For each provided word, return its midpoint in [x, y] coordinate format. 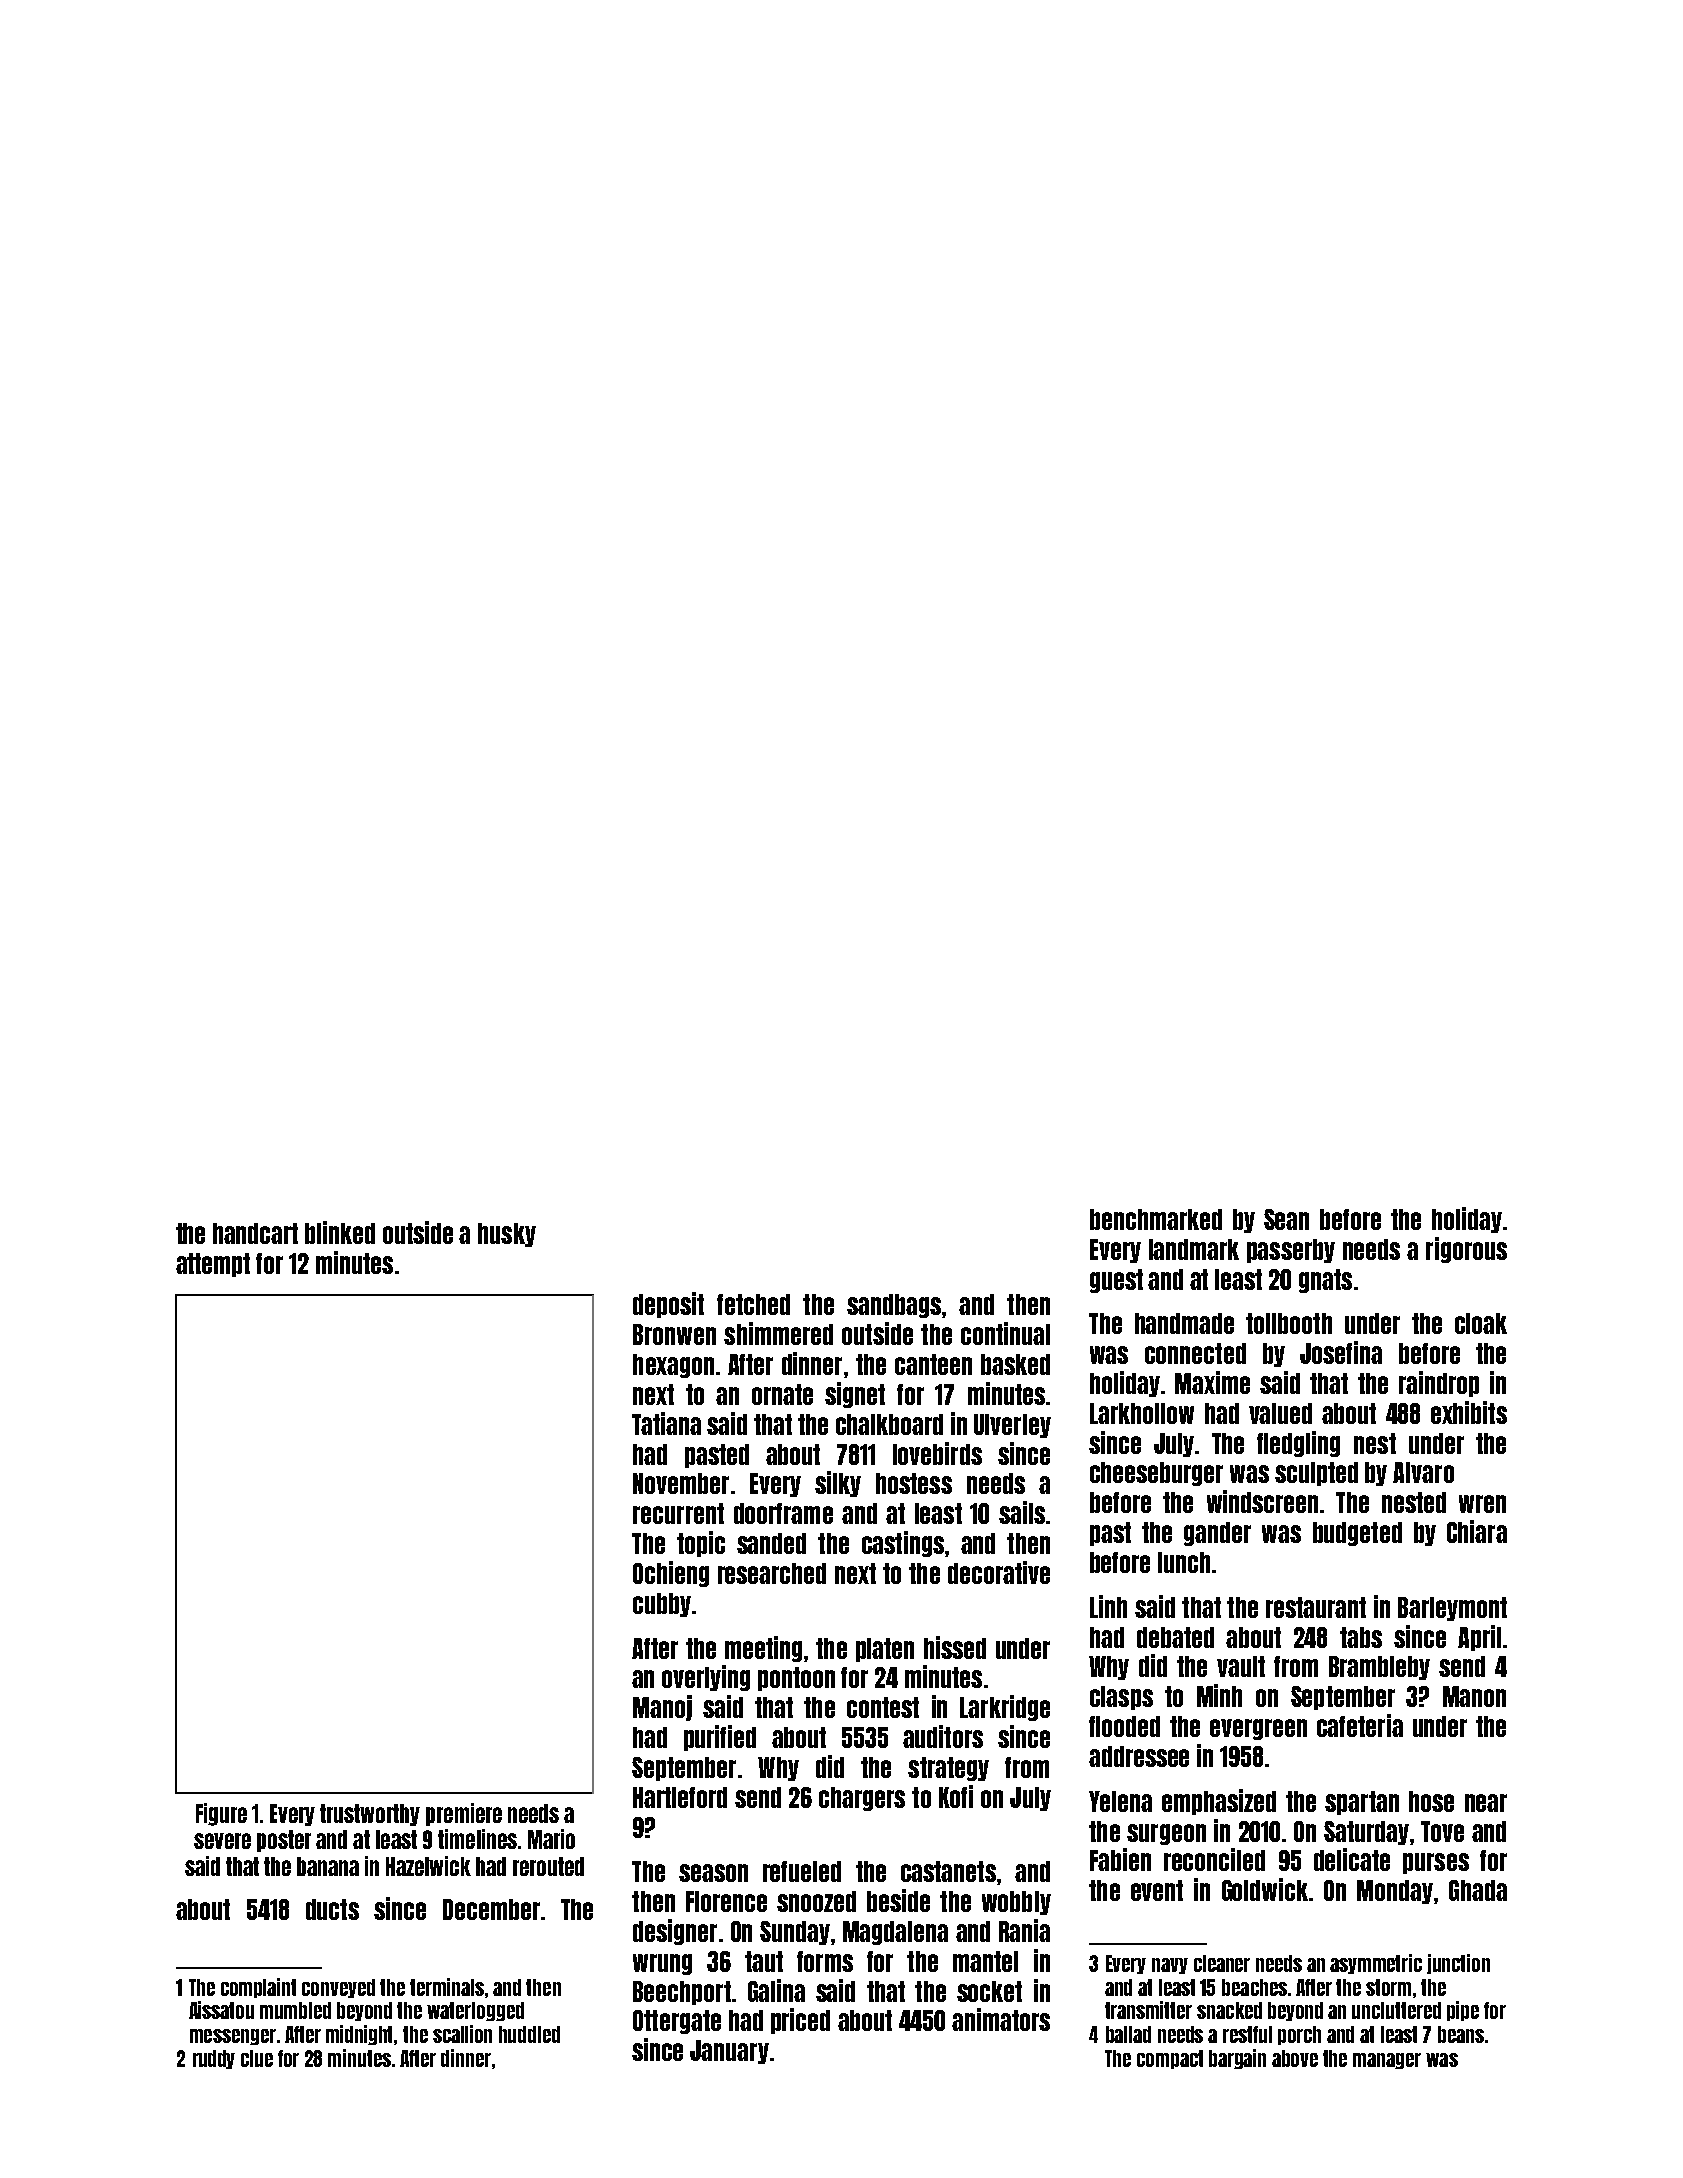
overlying [706, 1678]
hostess [914, 1483]
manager [1387, 2061]
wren [1482, 1504]
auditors [943, 1736]
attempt [213, 1265]
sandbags [894, 1306]
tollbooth [1289, 1323]
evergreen [1258, 1729]
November [681, 1483]
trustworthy [370, 1815]
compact [1170, 2059]
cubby [662, 1605]
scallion [462, 2034]
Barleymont [1452, 1609]
